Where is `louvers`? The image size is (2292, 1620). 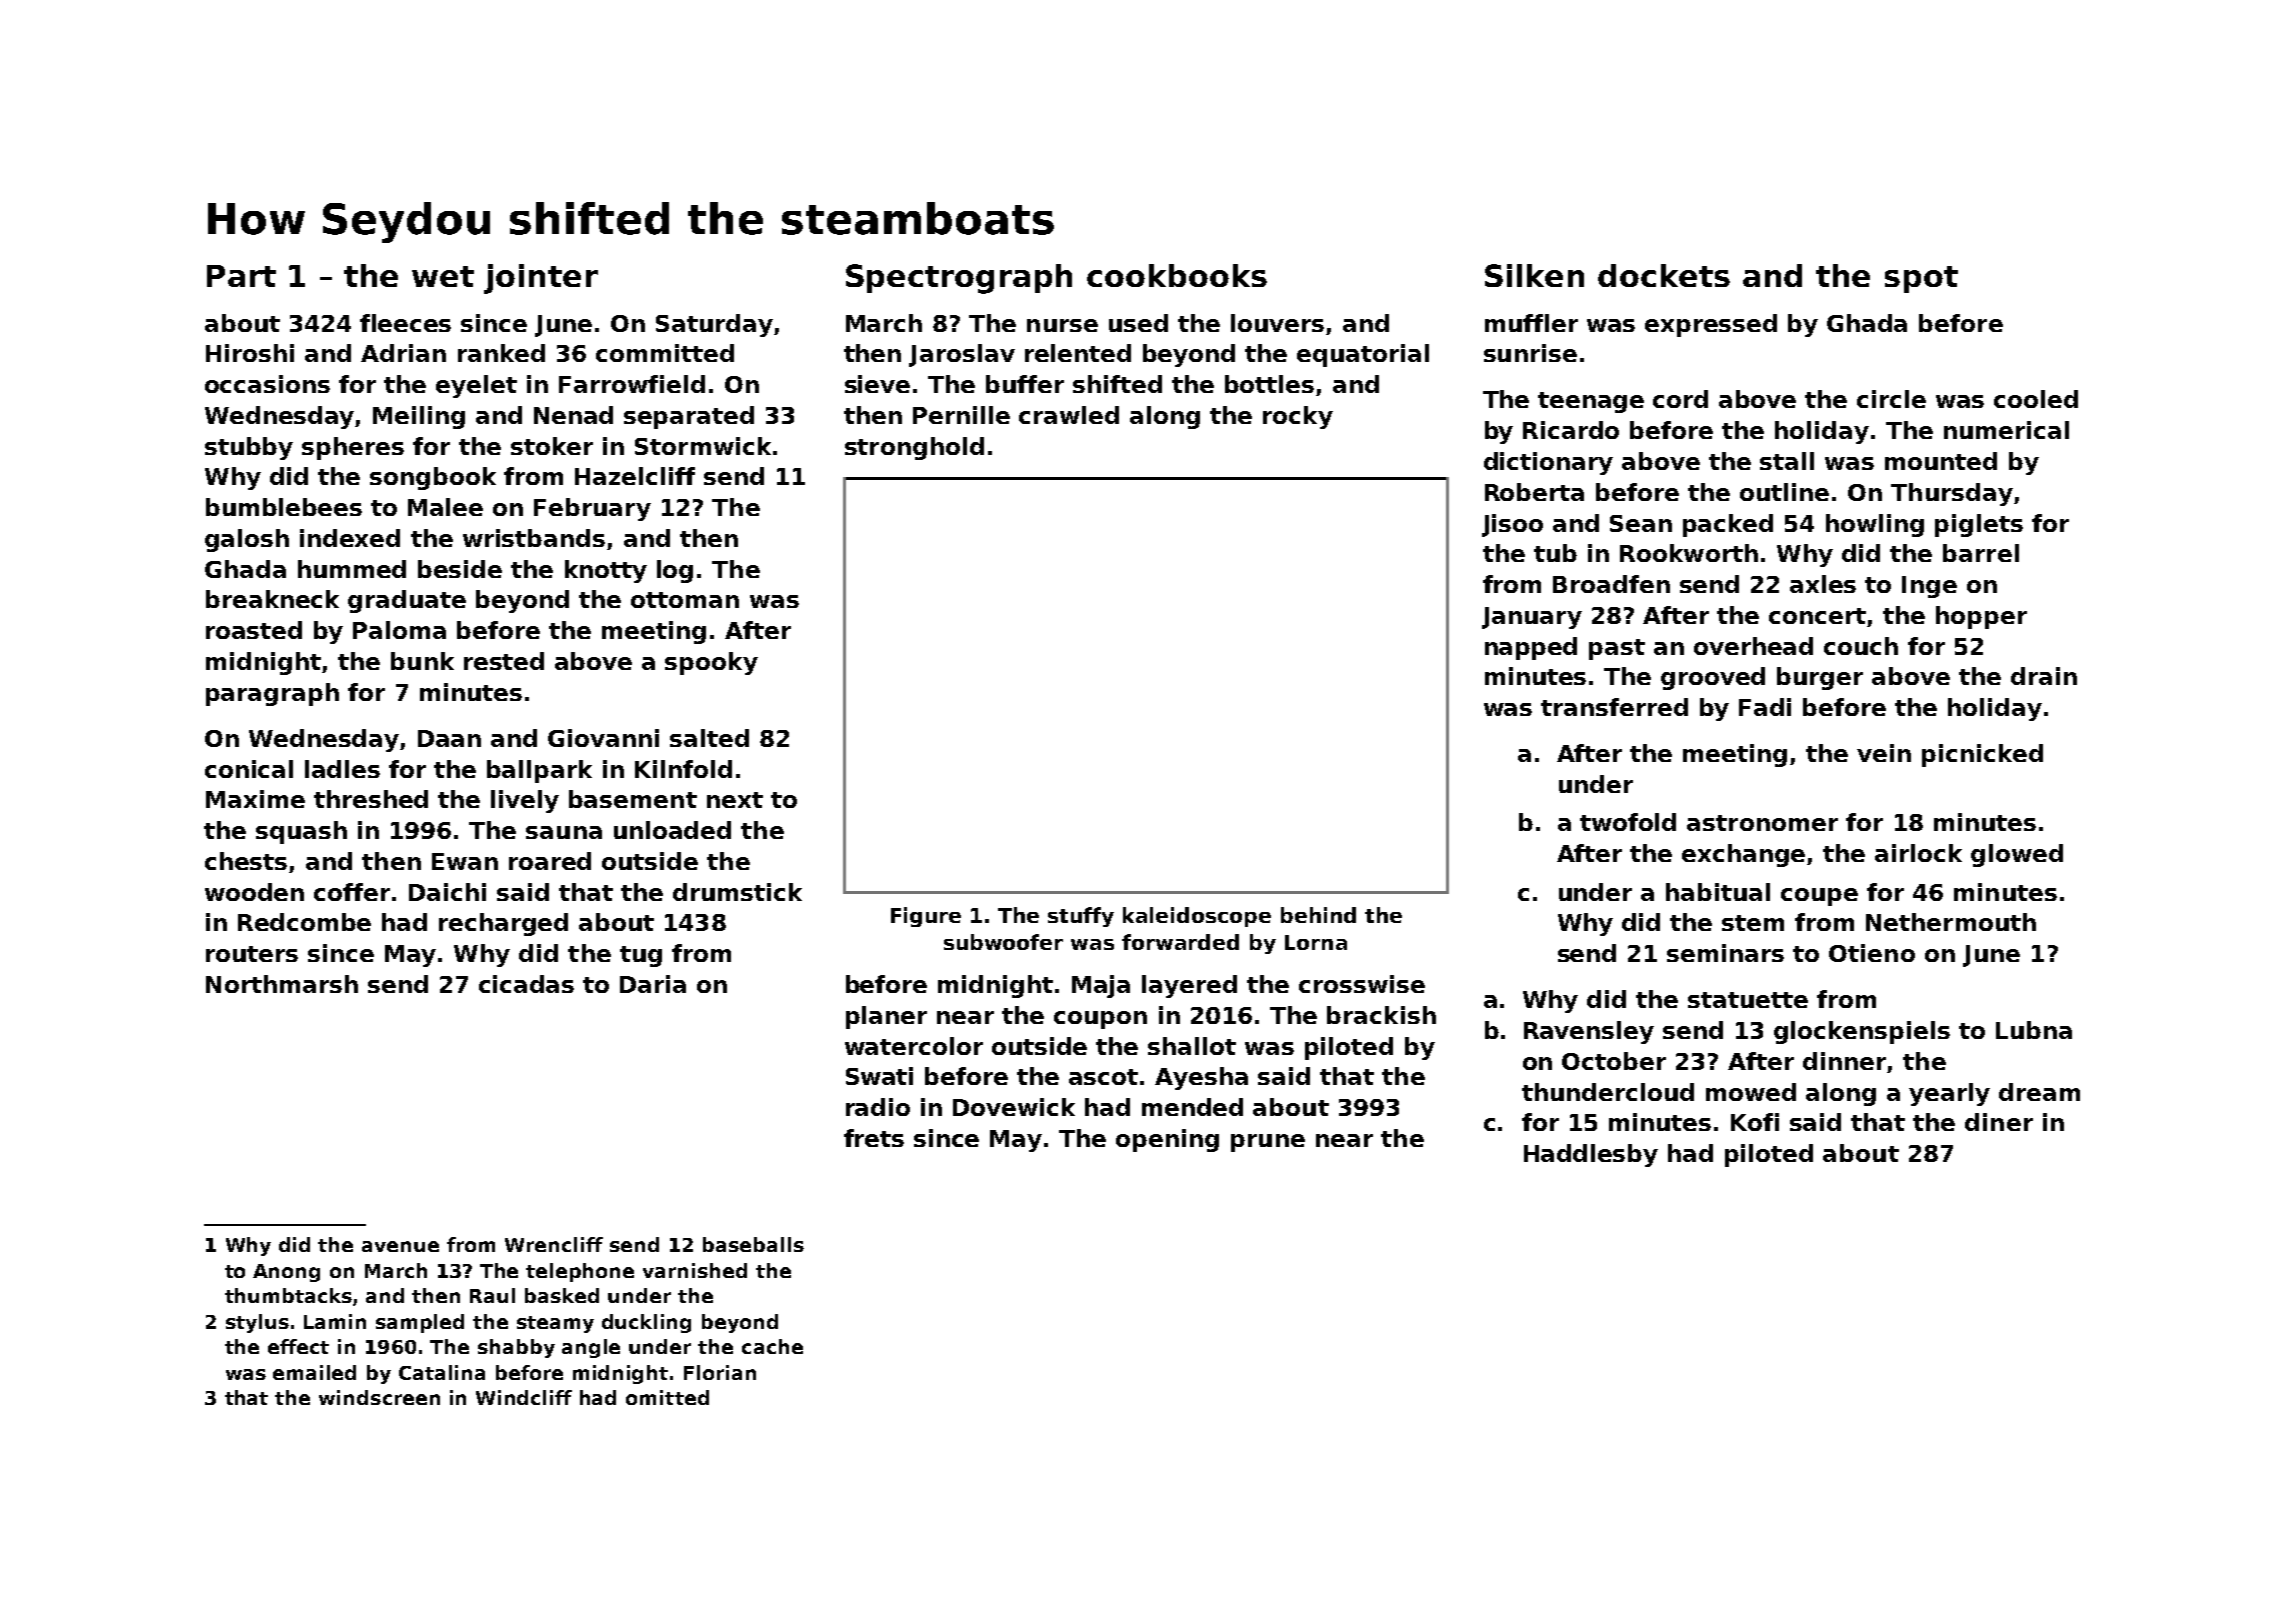 louvers is located at coordinates (1277, 323).
